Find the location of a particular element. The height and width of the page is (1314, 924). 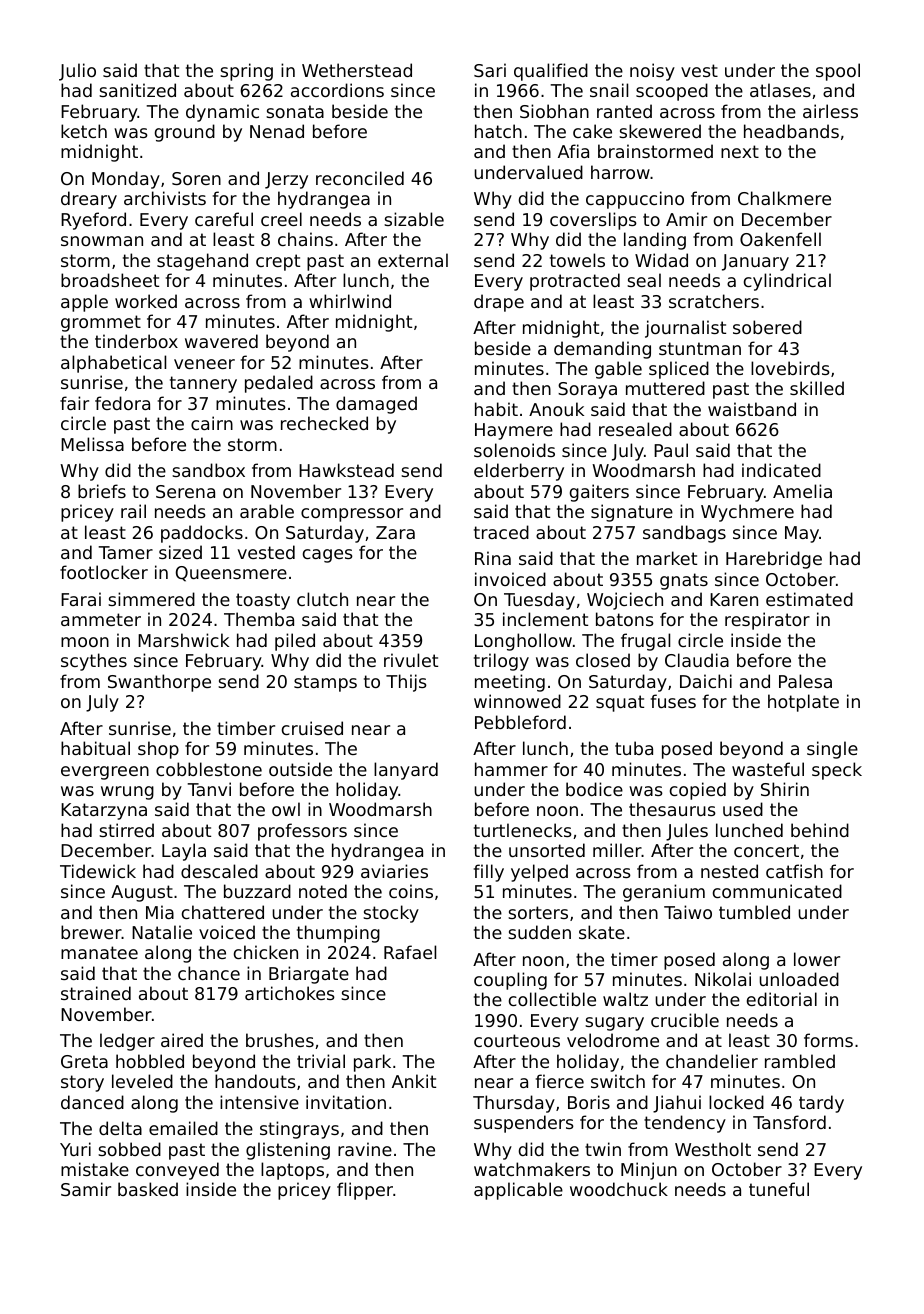

Serena is located at coordinates (185, 491).
